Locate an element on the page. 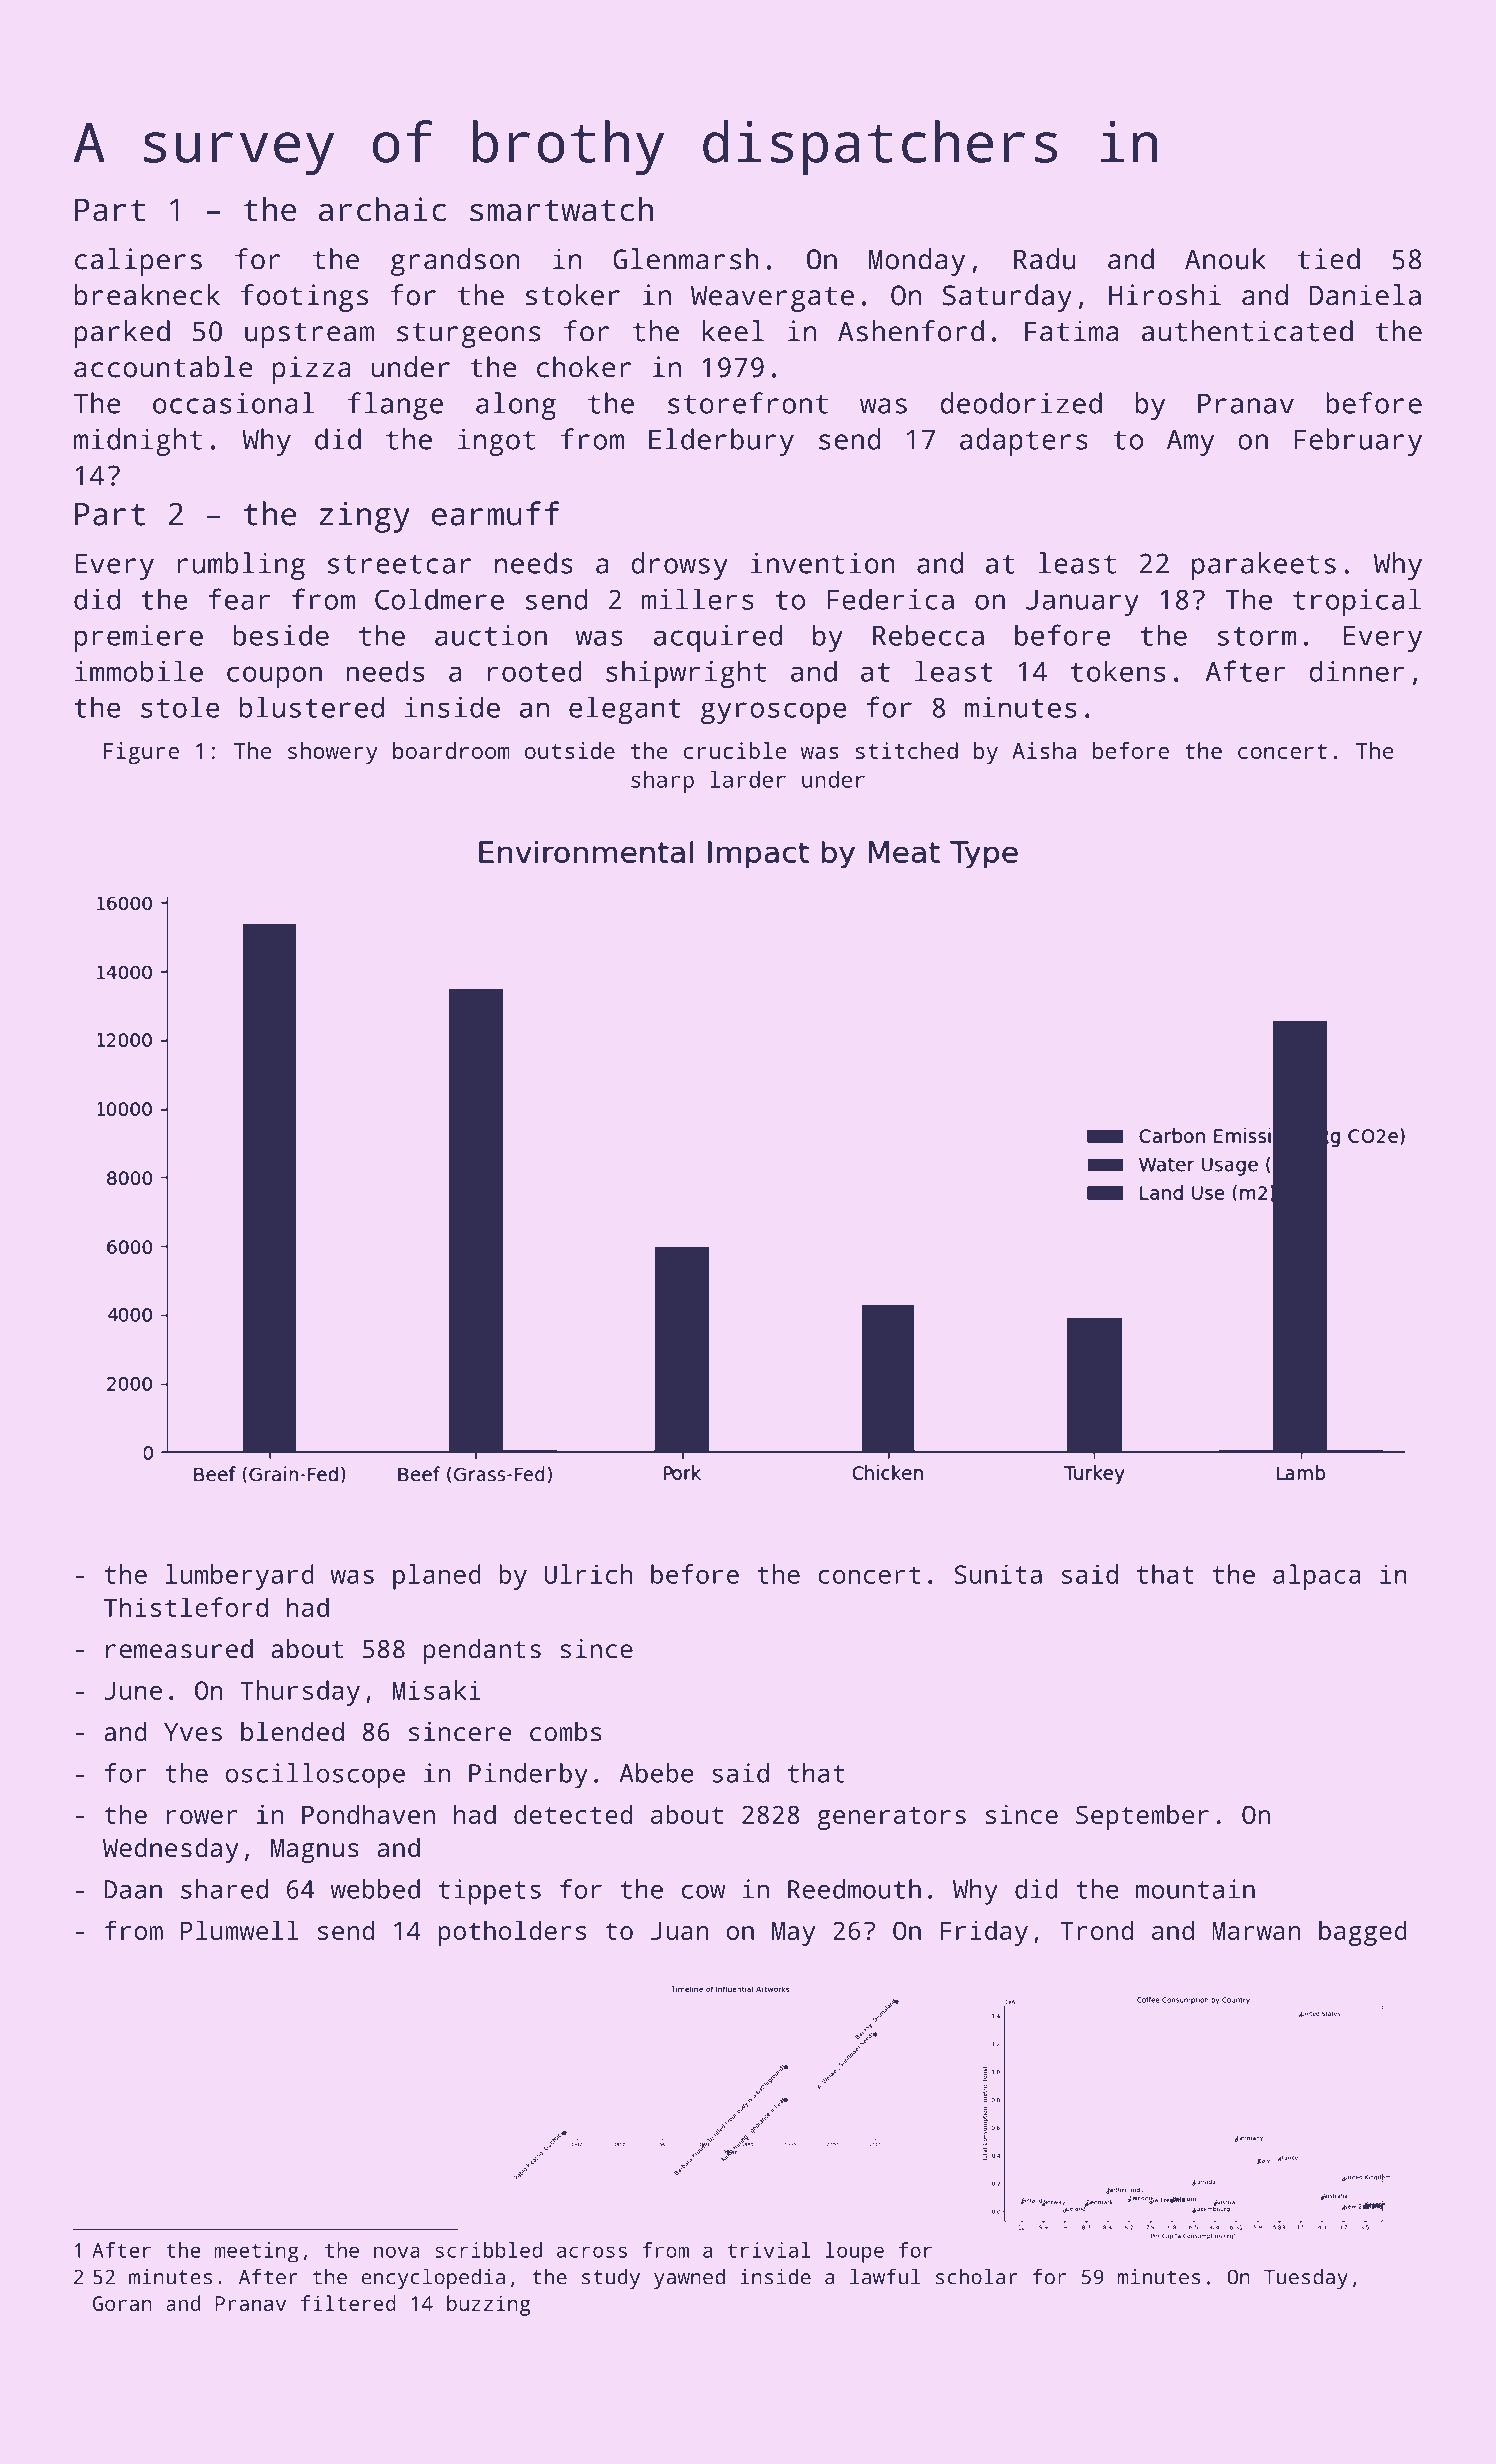 The image size is (1496, 2464). boardroom is located at coordinates (451, 750).
